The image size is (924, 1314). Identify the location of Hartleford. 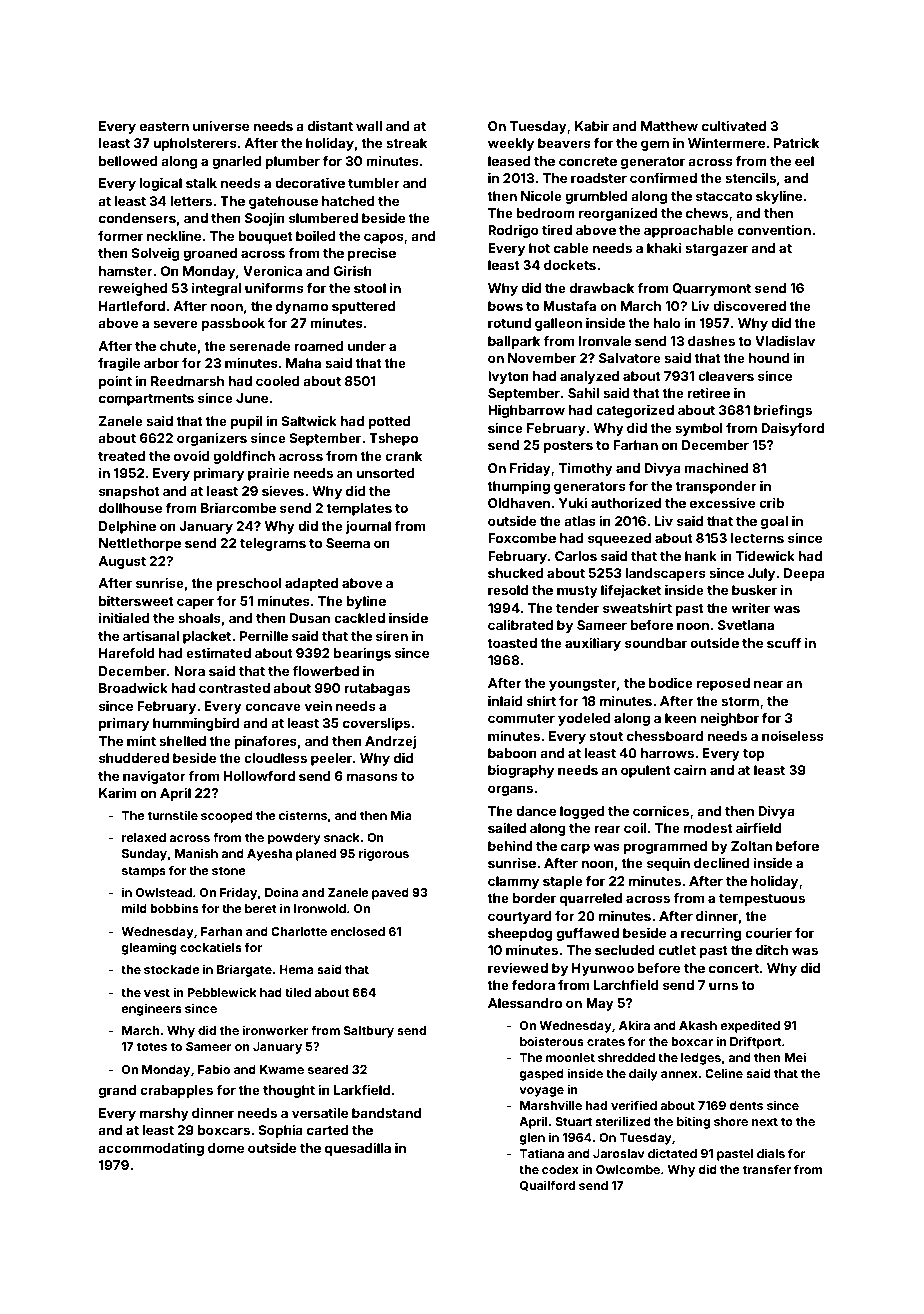
(132, 306).
